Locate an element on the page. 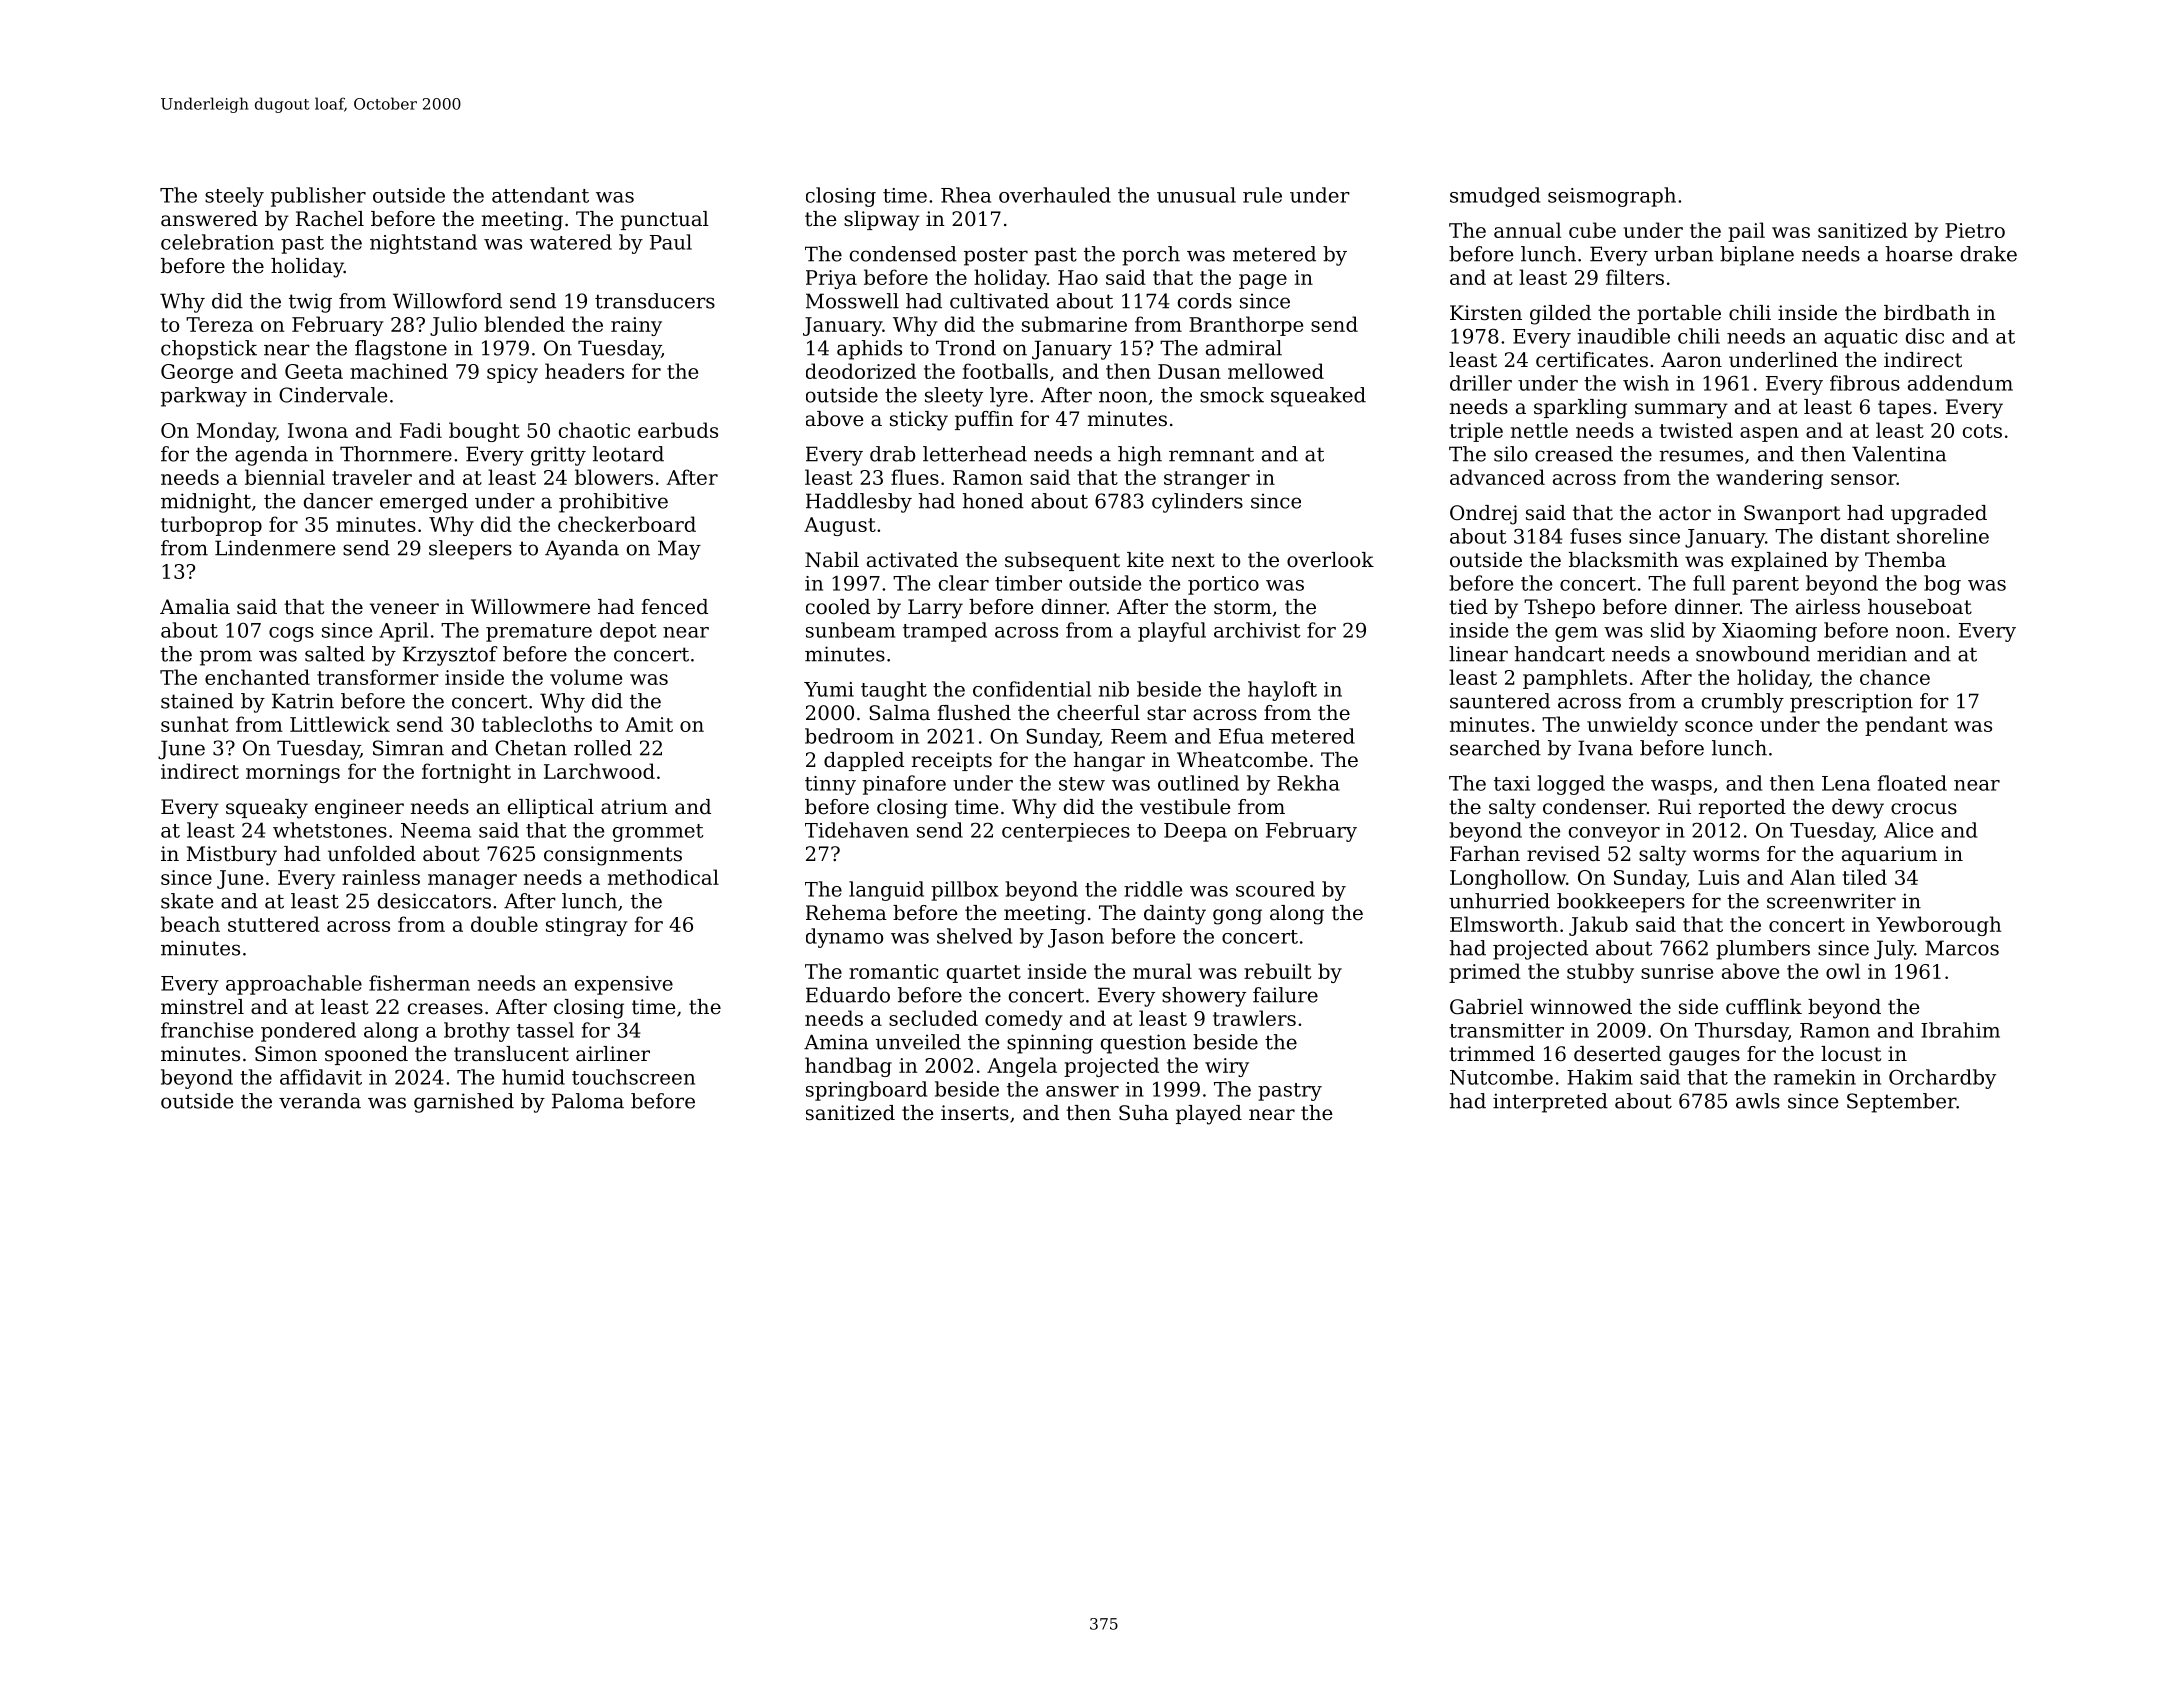  riddle is located at coordinates (1153, 889).
